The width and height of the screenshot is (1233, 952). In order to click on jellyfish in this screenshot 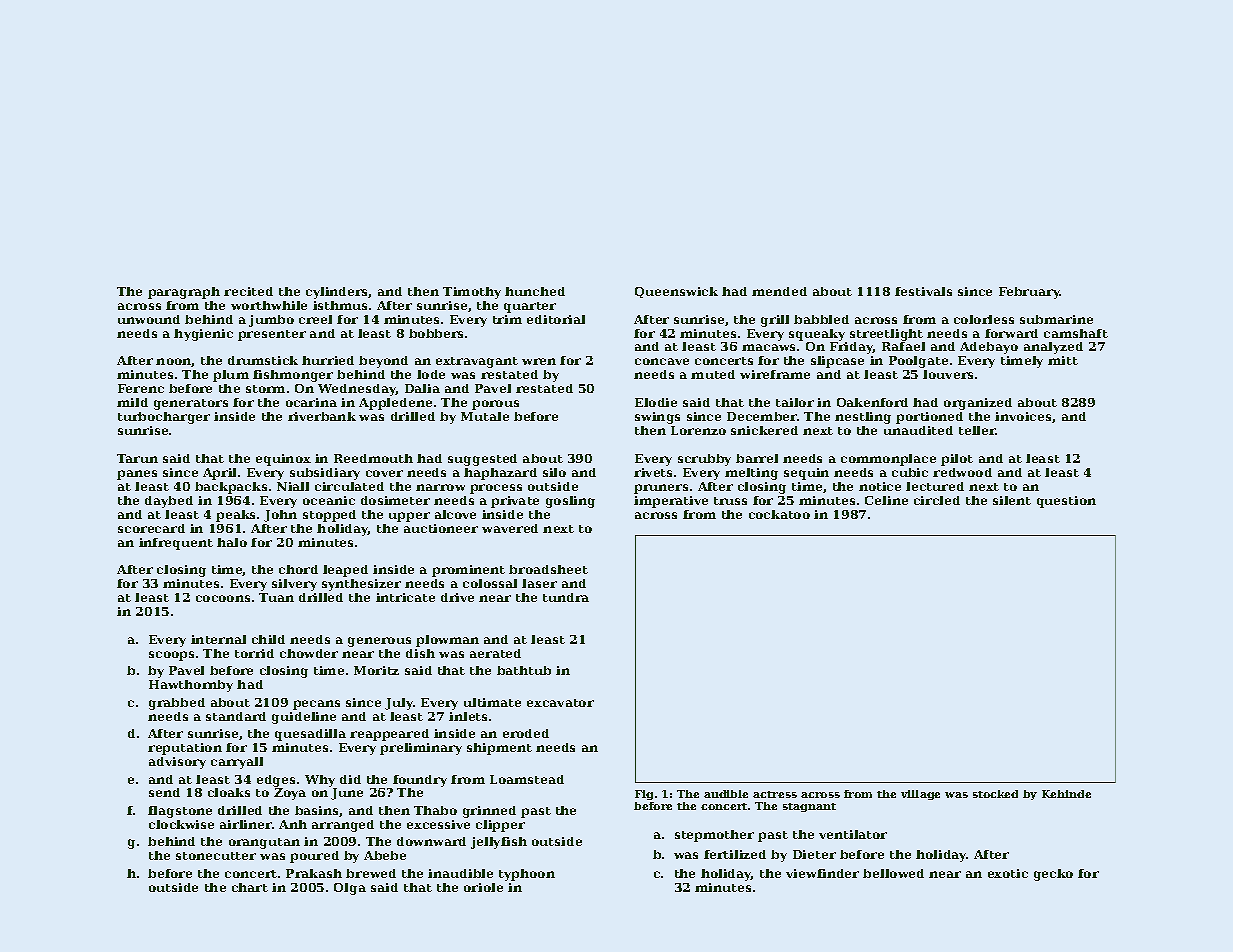, I will do `click(499, 843)`.
